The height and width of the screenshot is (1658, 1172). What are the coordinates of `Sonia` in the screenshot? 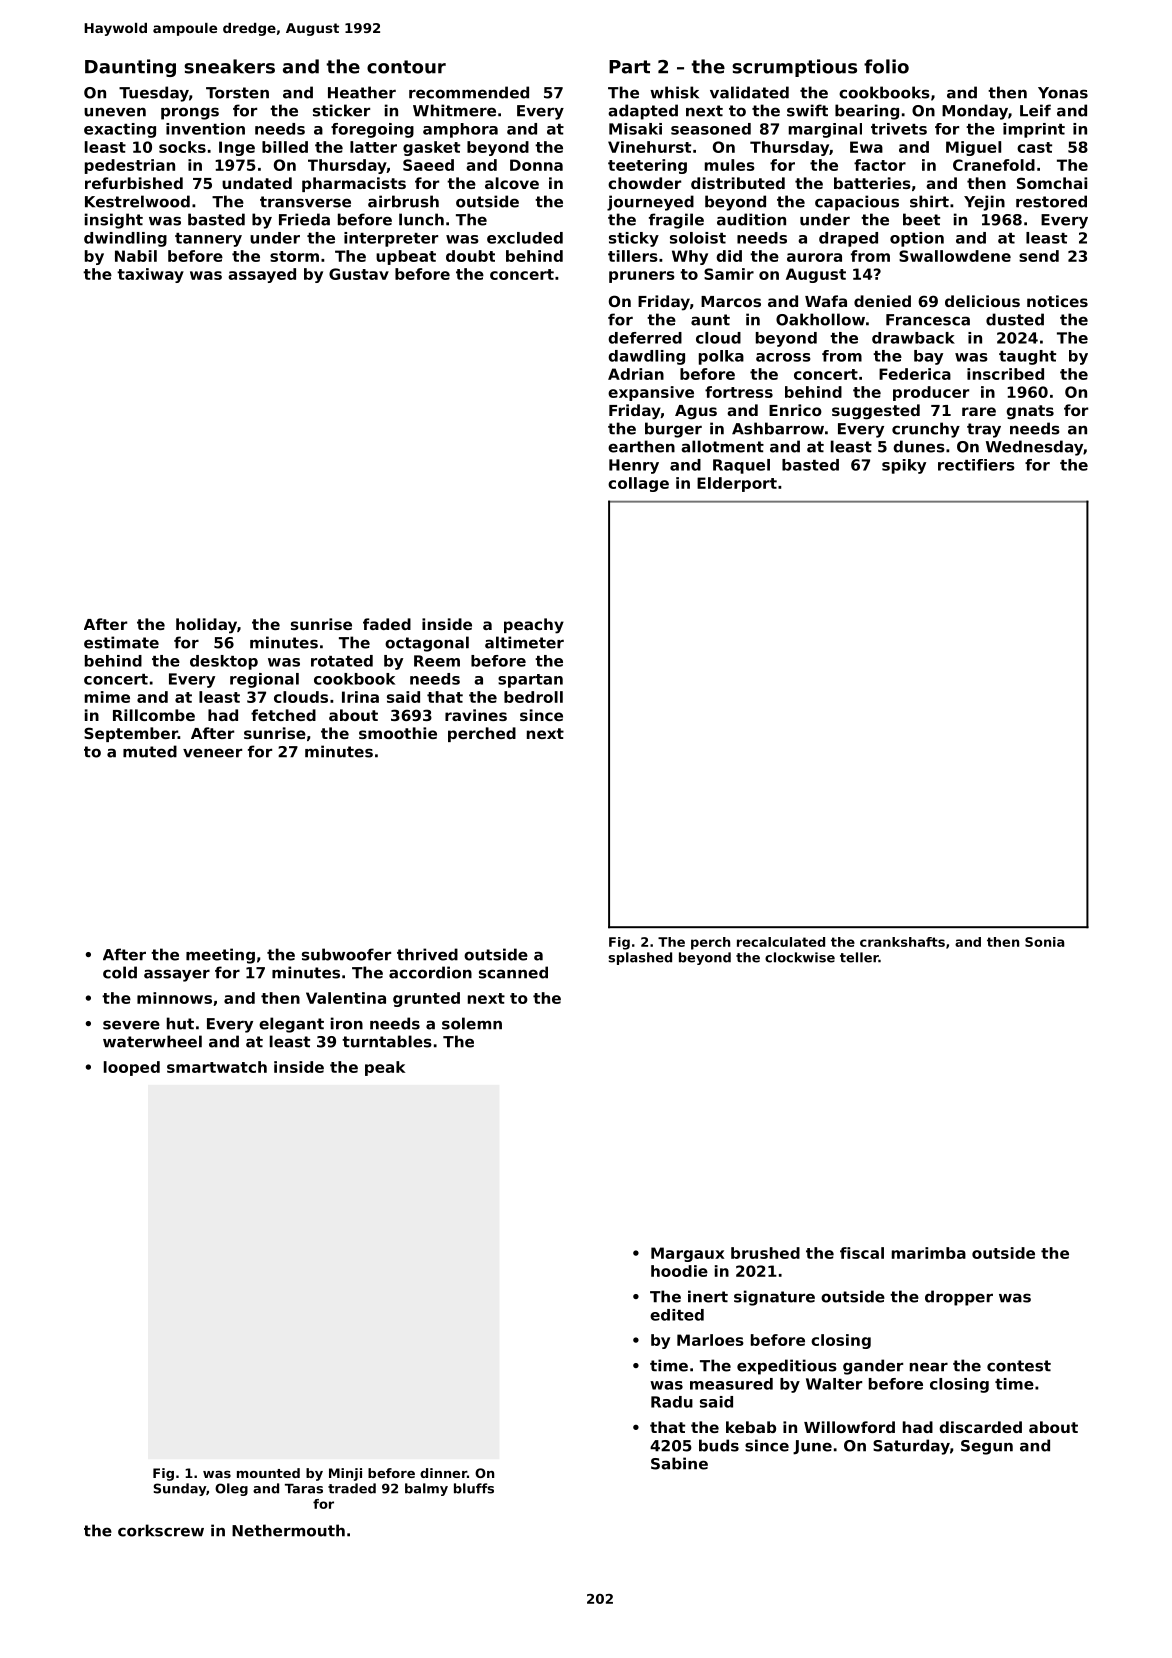 It's located at (1044, 942).
